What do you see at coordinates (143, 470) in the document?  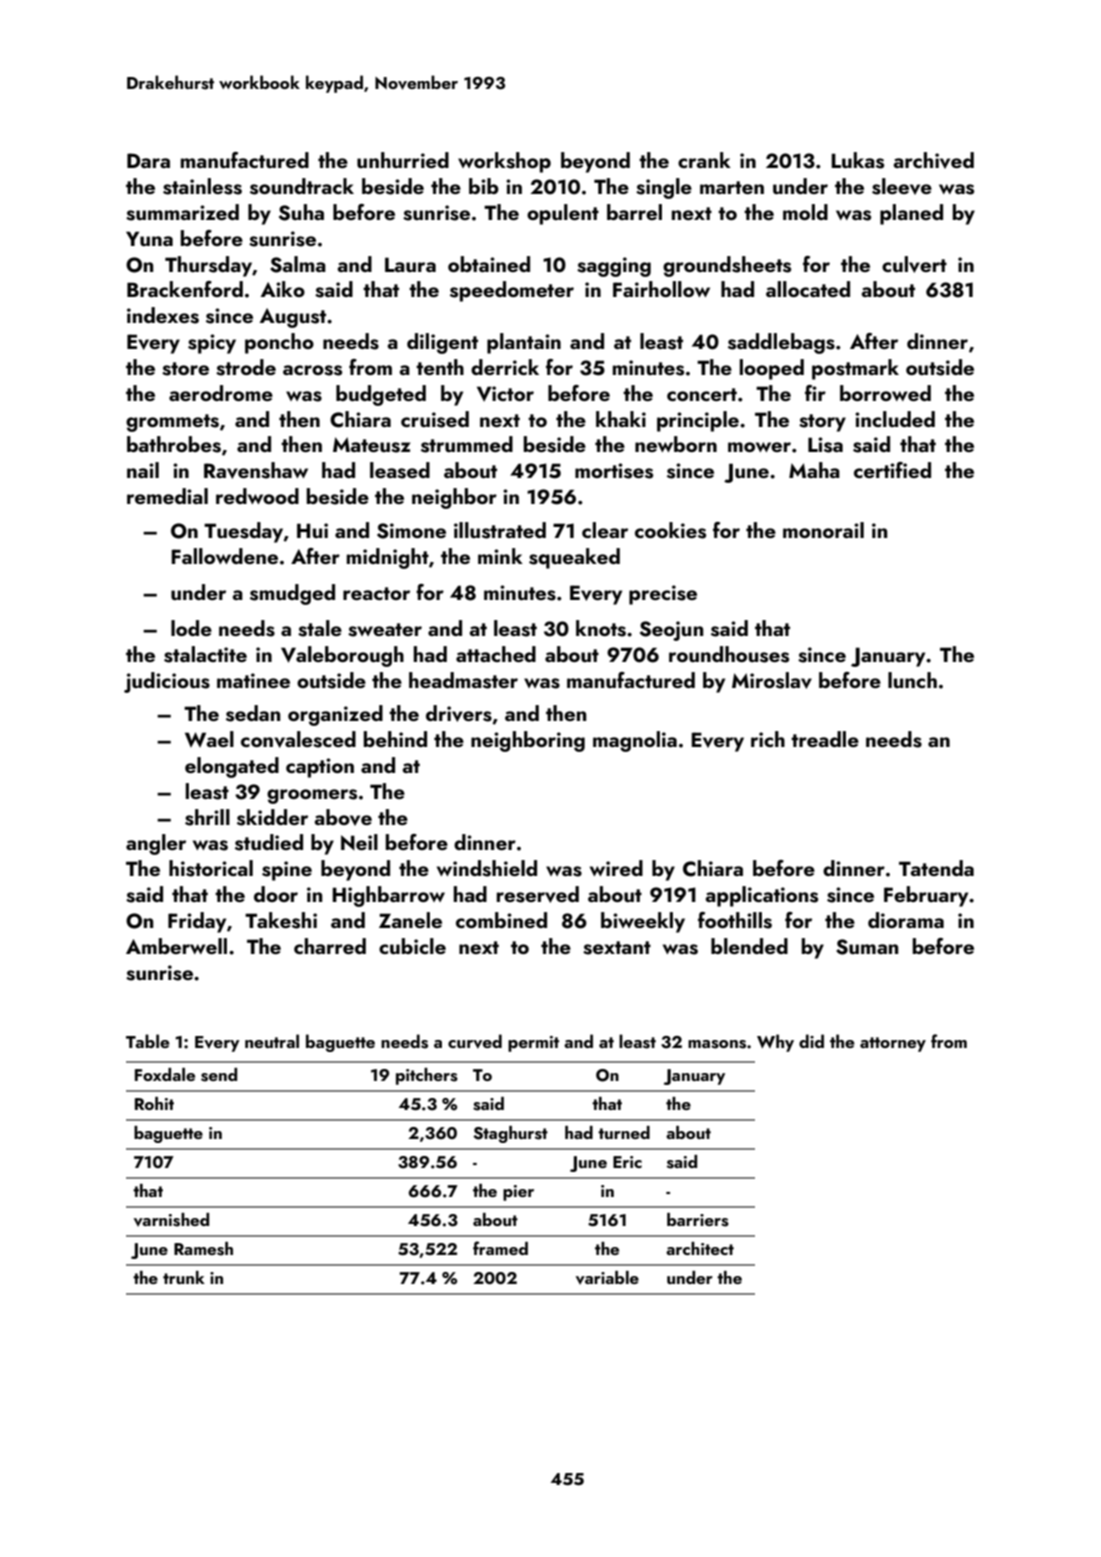 I see `nail` at bounding box center [143, 470].
